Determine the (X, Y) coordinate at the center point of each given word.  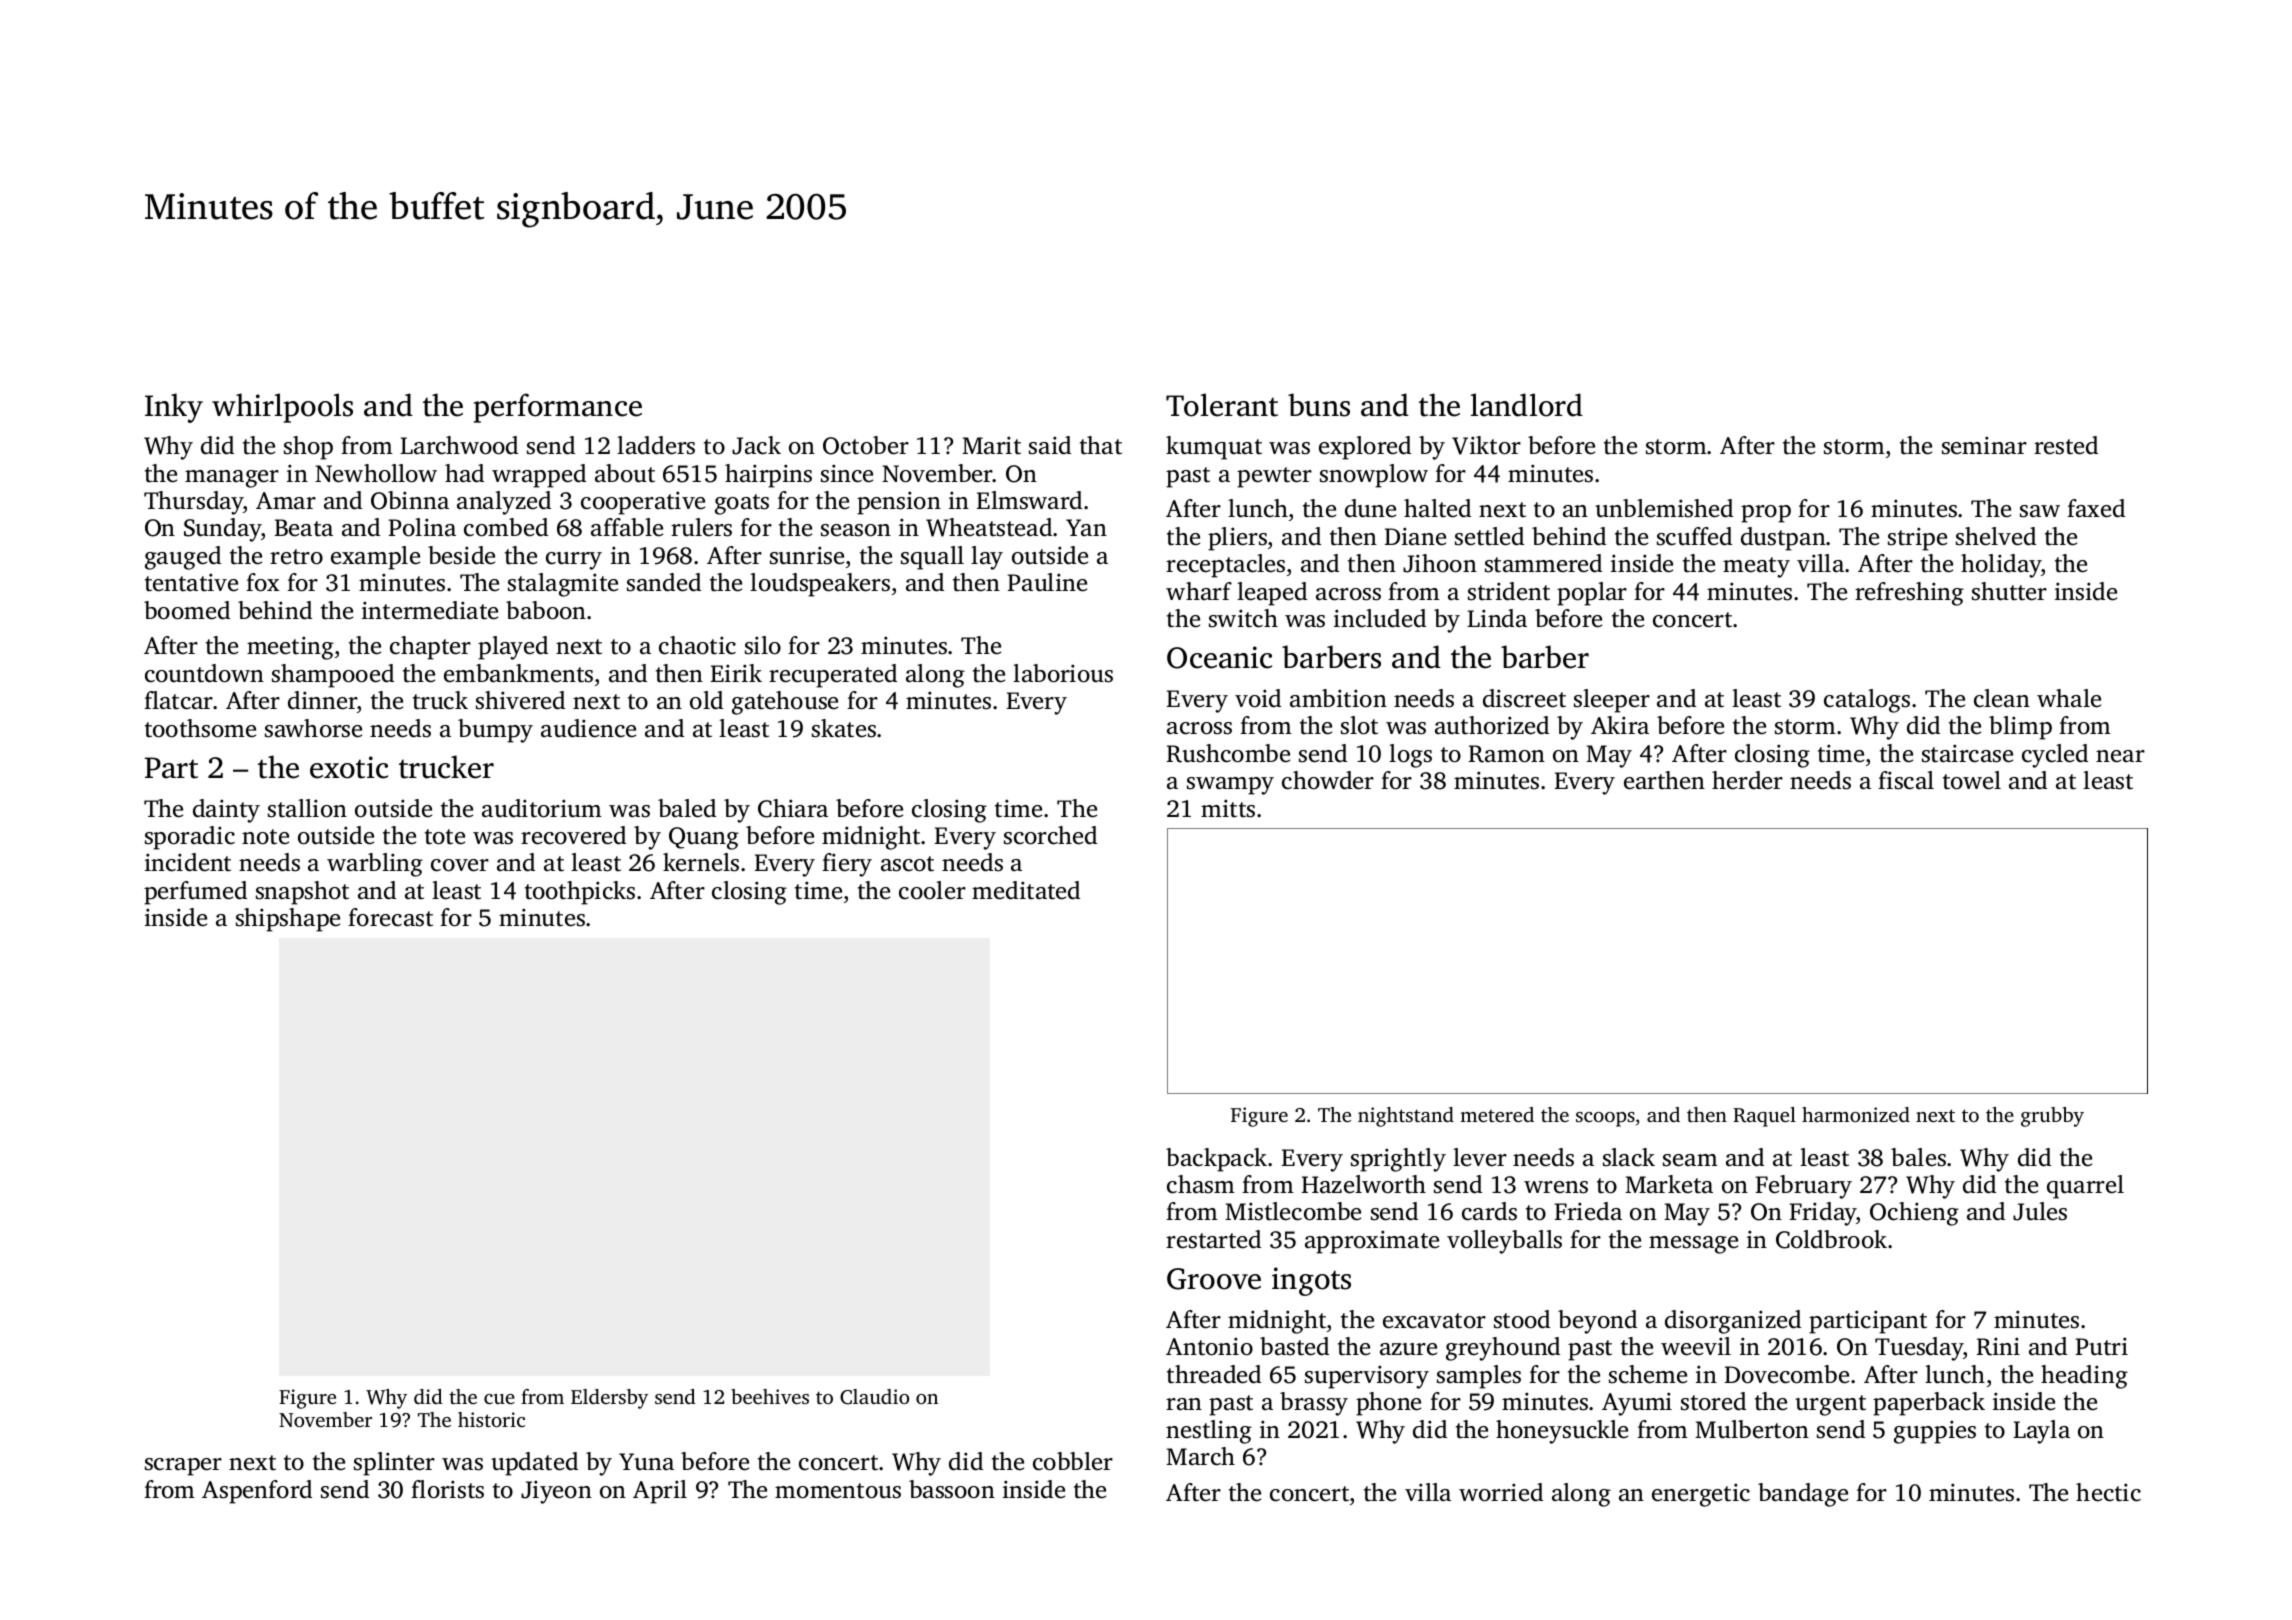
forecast (390, 917)
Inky (174, 408)
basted (1294, 1346)
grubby (2052, 1117)
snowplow (1374, 476)
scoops (1605, 1119)
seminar (1984, 445)
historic (491, 1419)
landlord (1527, 405)
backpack (1216, 1160)
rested (2066, 445)
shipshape (288, 920)
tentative (191, 582)
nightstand (1406, 1117)
